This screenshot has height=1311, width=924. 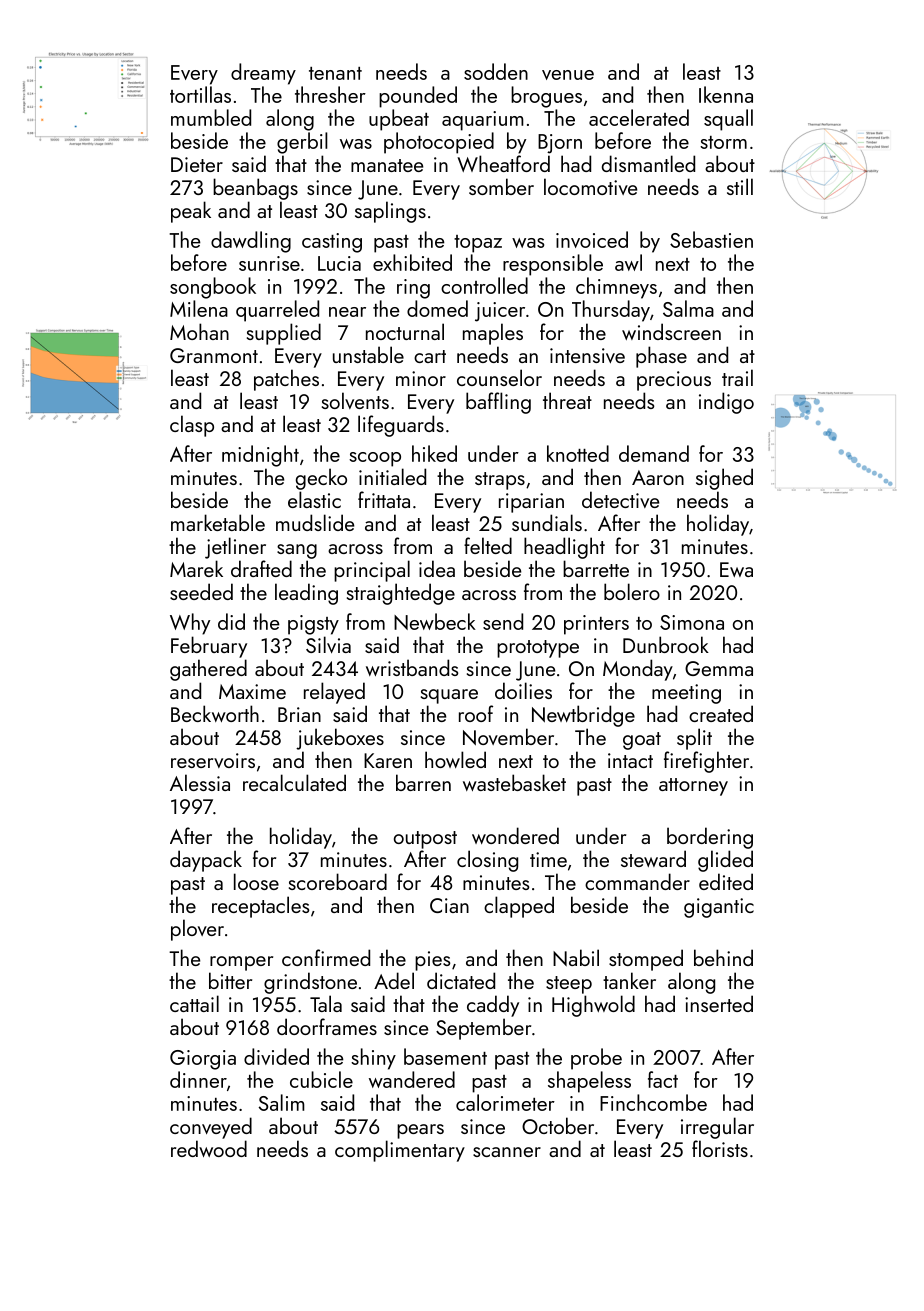 What do you see at coordinates (206, 861) in the screenshot?
I see `daypack` at bounding box center [206, 861].
